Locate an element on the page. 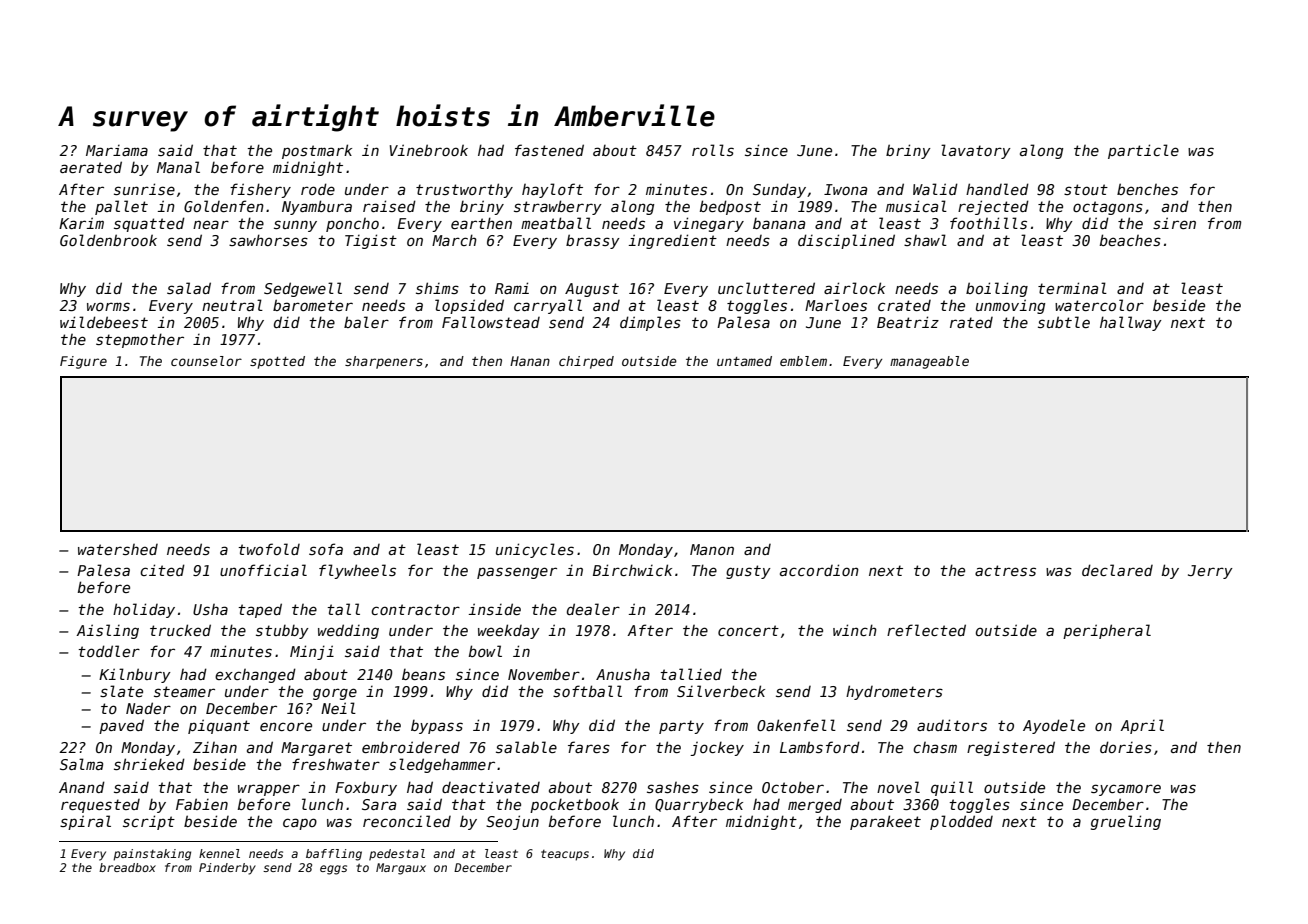 This page has width=1308, height=924. Figure is located at coordinates (83, 362).
